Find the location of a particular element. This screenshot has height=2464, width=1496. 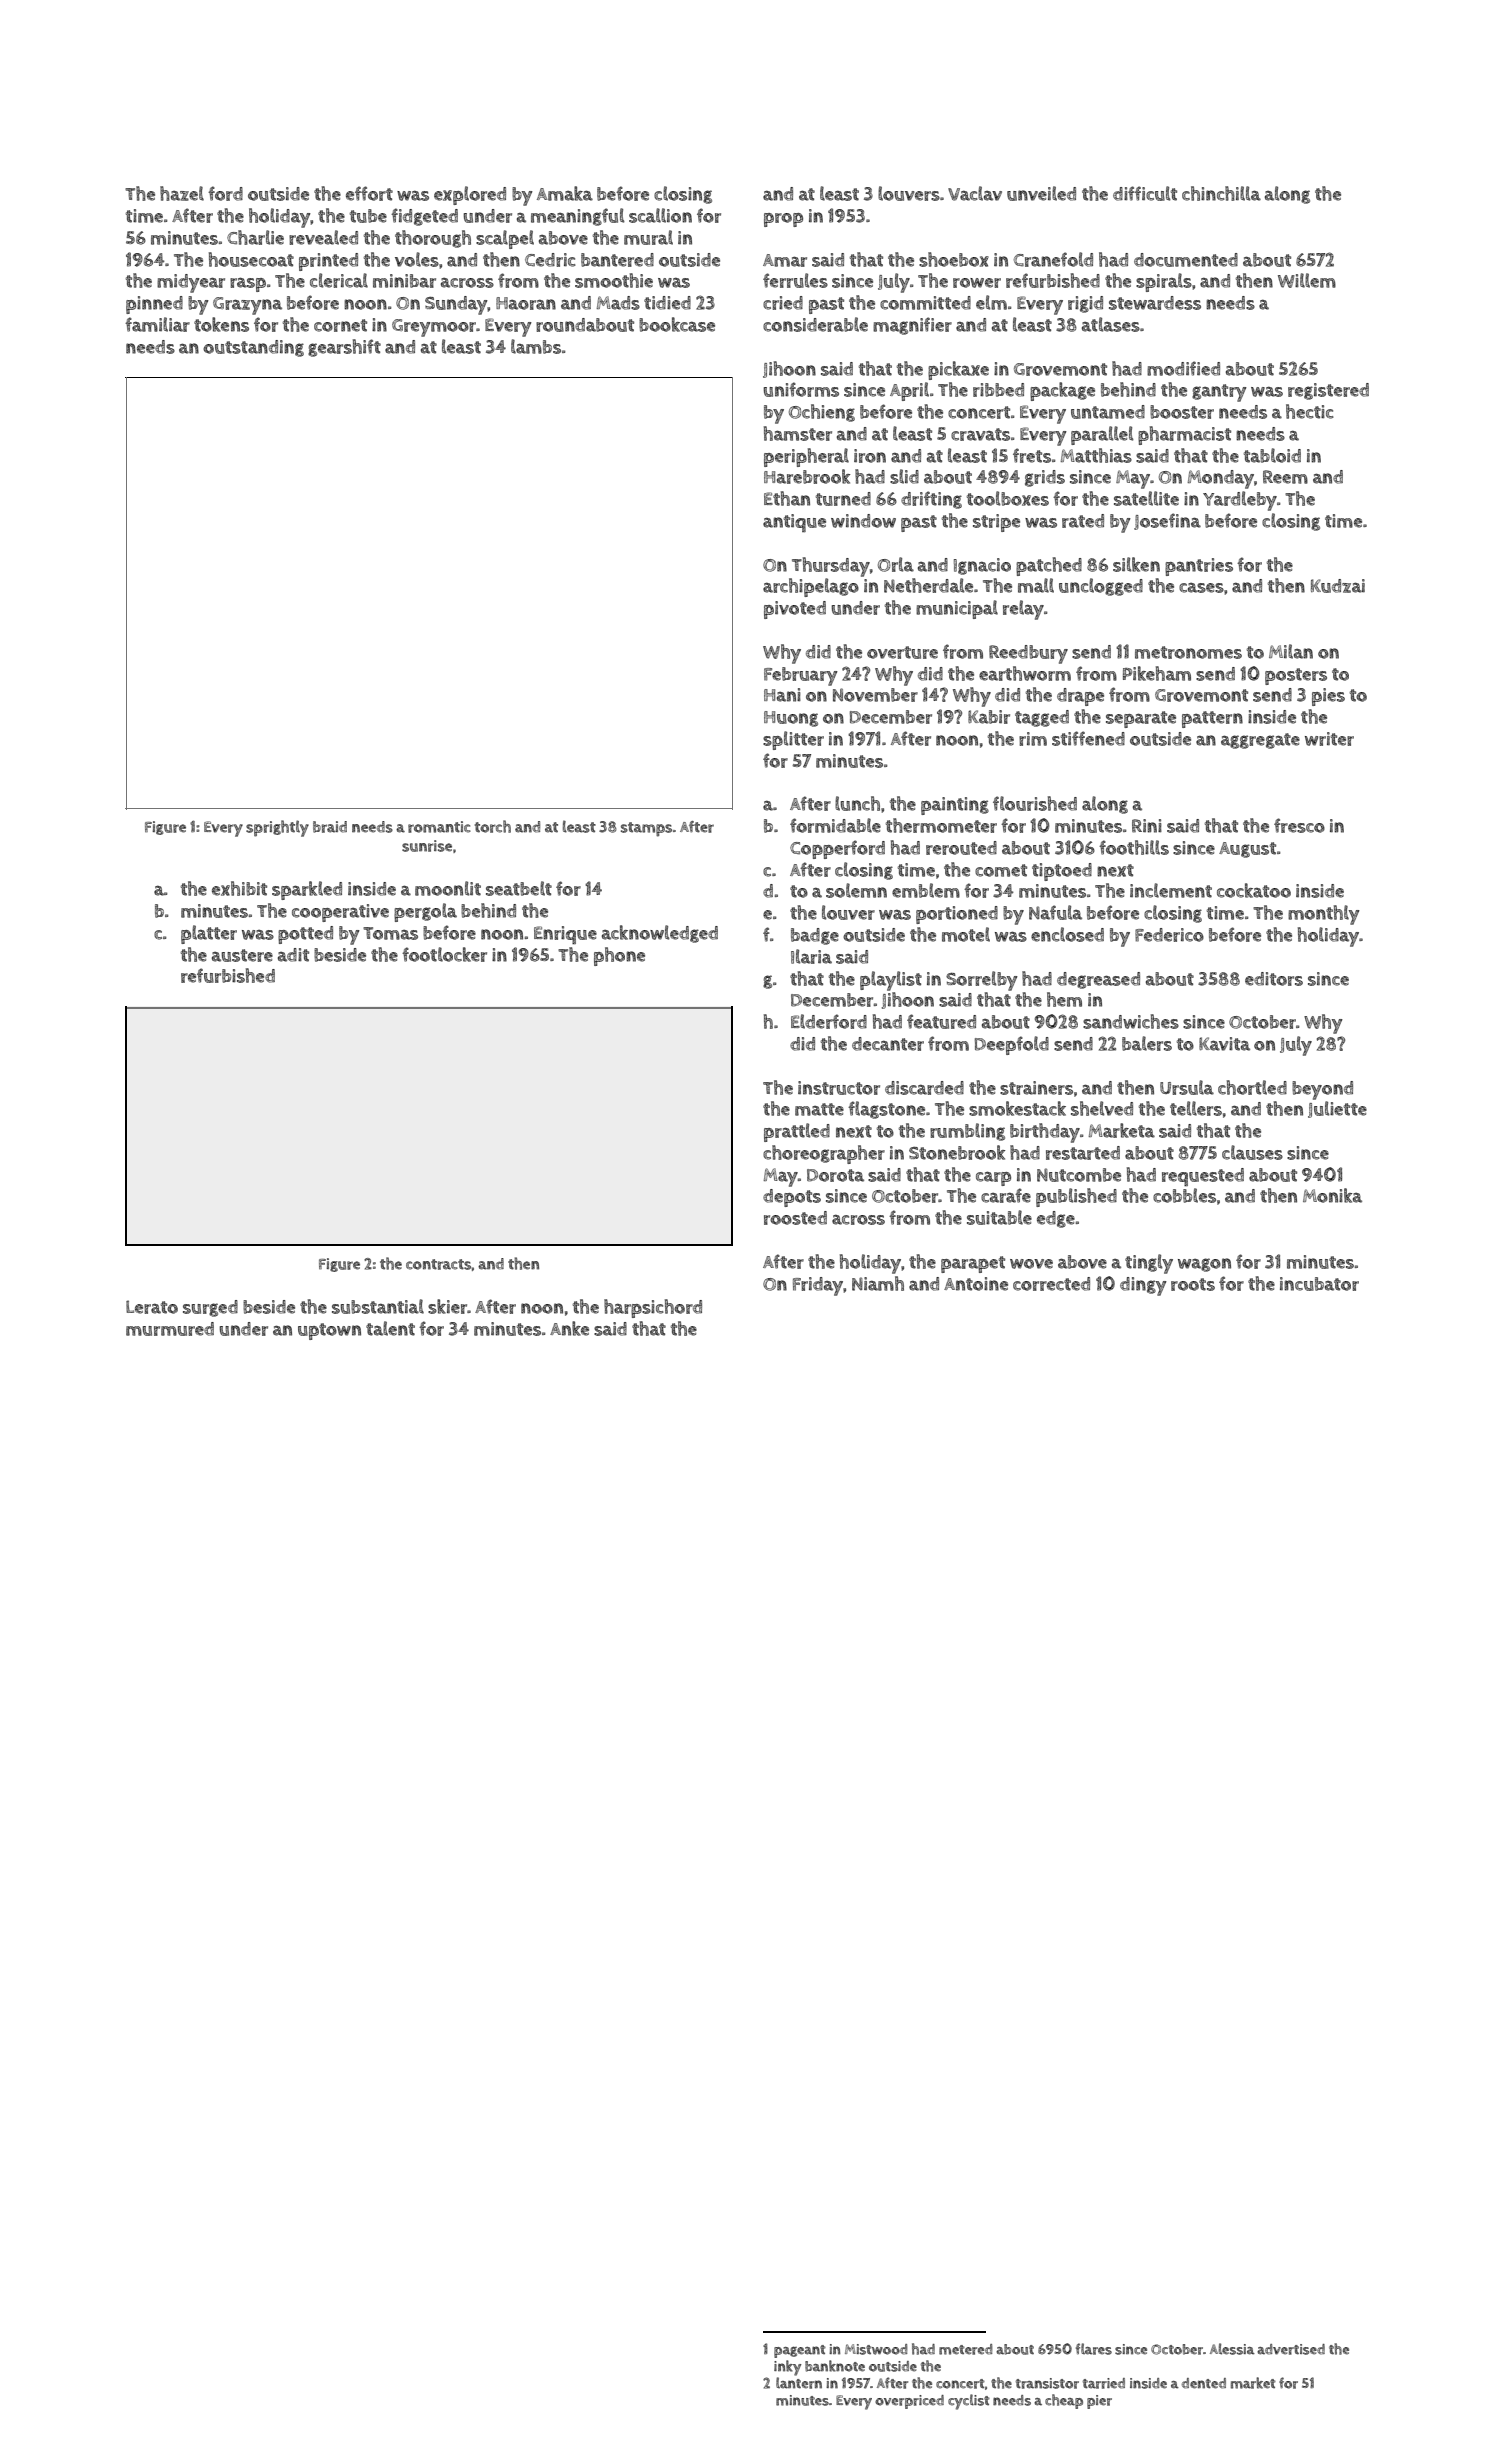

unveiled is located at coordinates (1041, 193).
